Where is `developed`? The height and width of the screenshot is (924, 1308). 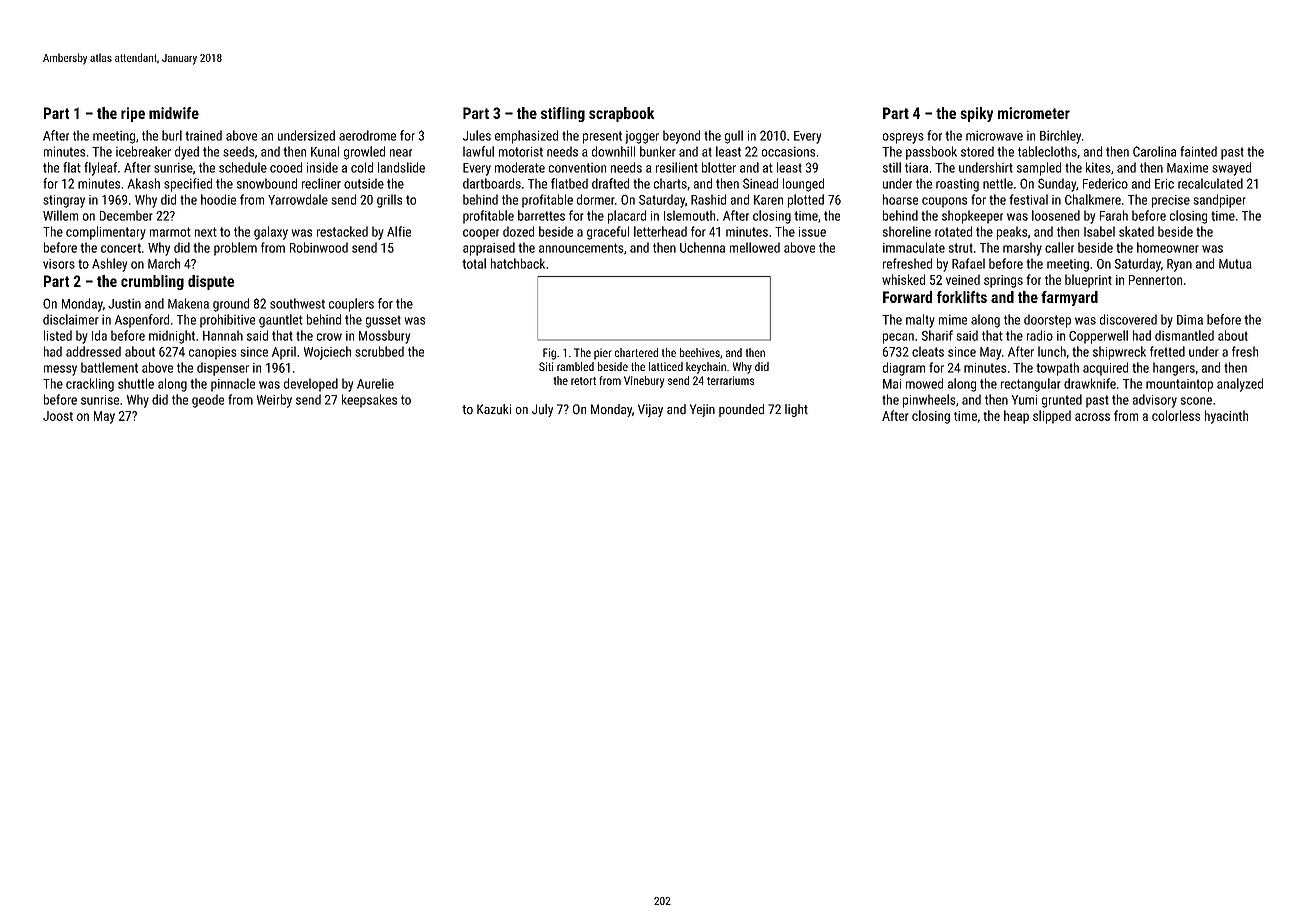 developed is located at coordinates (311, 385).
